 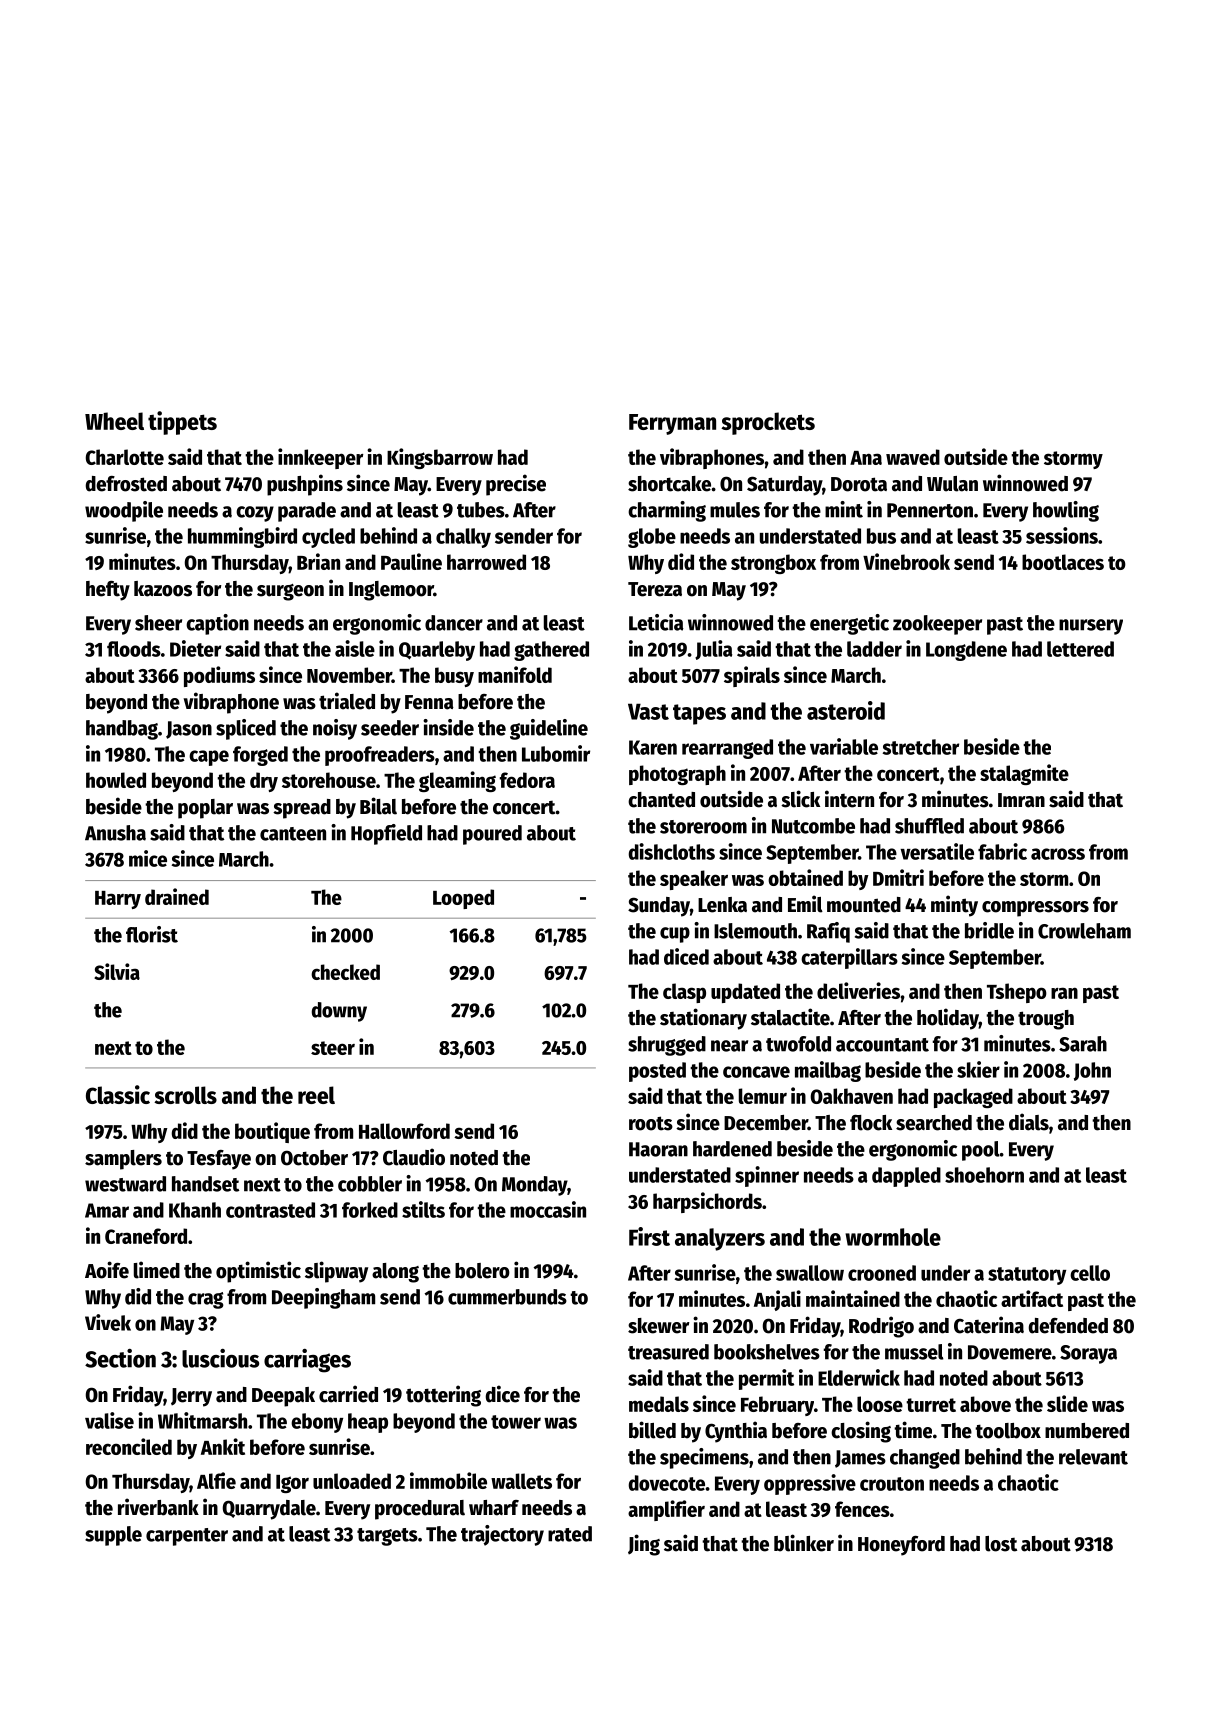 What do you see at coordinates (187, 1537) in the image?
I see `carpenter` at bounding box center [187, 1537].
